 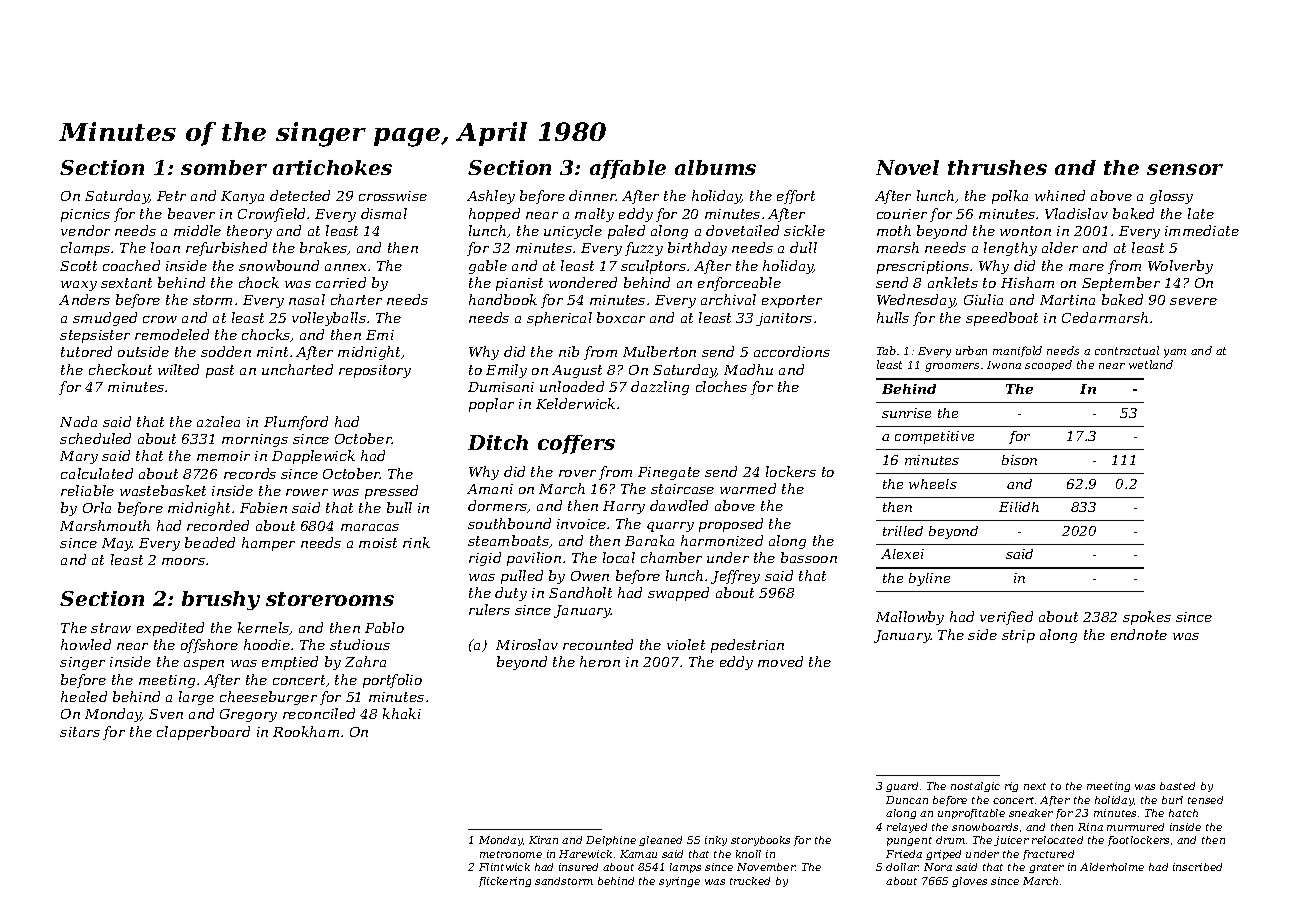 I want to click on Eilidh, so click(x=1019, y=507).
